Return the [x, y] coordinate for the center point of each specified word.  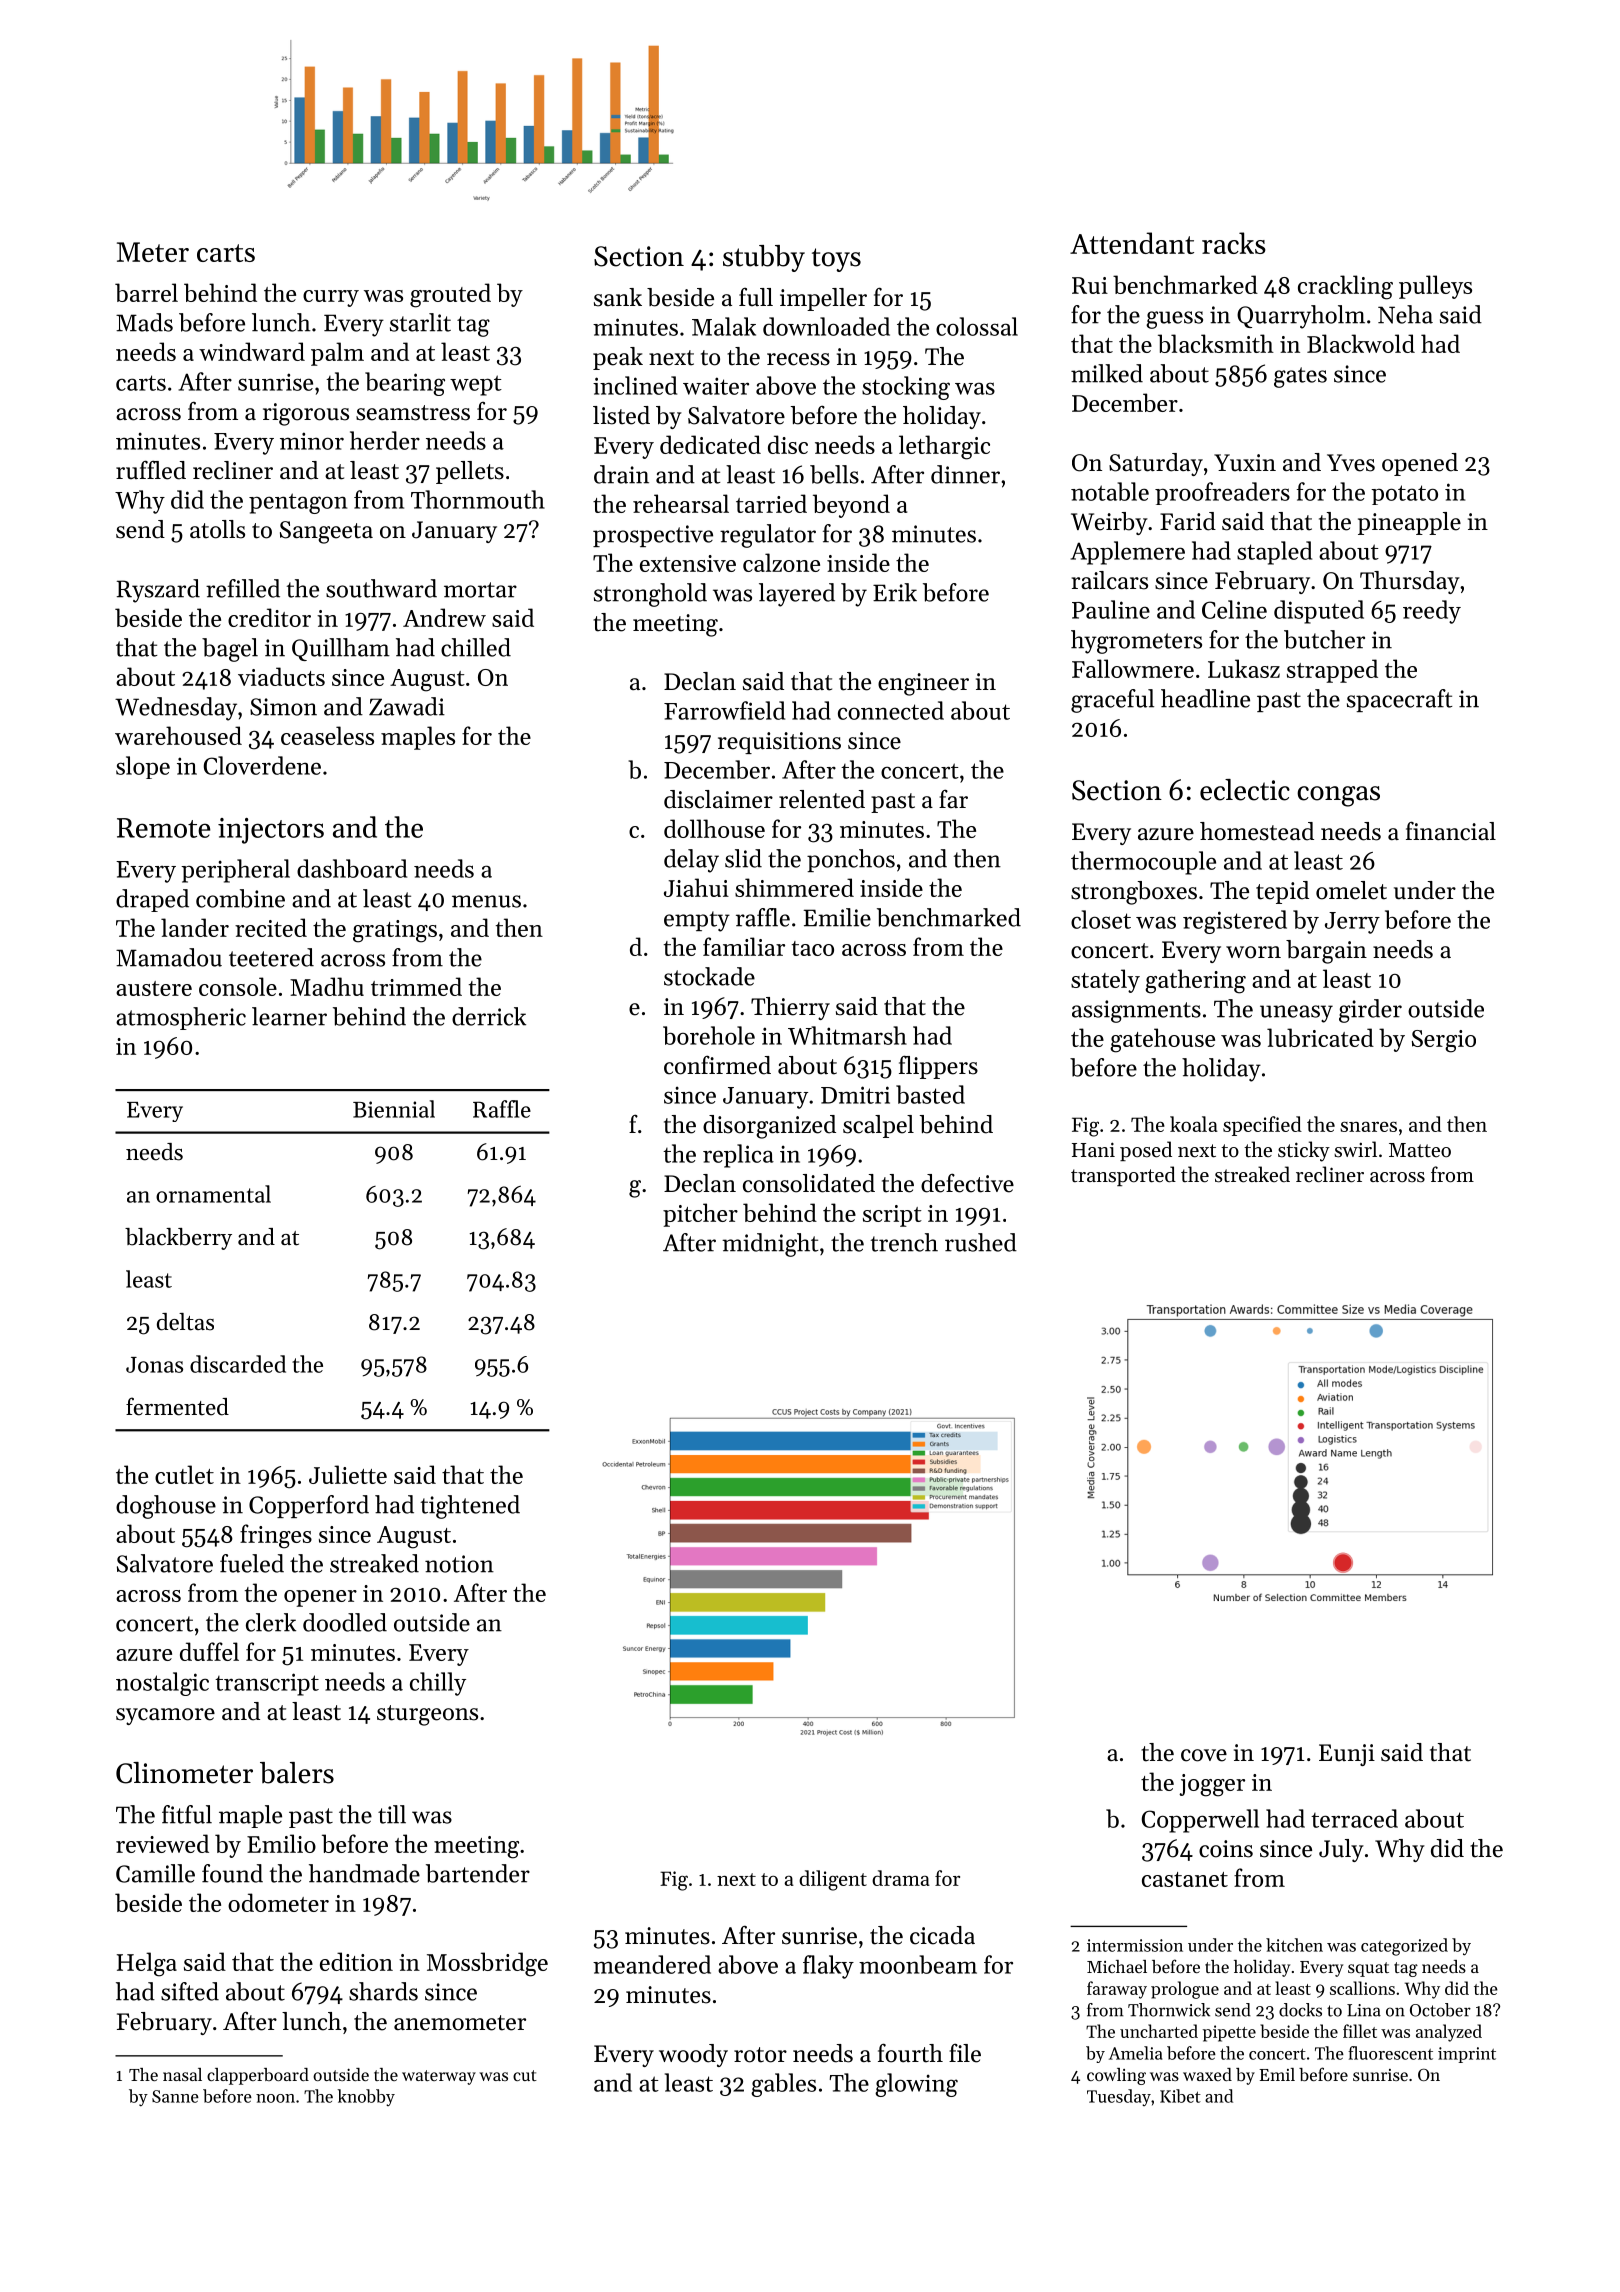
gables [783, 2085]
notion [459, 1564]
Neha [1405, 314]
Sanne [175, 2096]
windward [252, 351]
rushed [981, 1242]
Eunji [1347, 1755]
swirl [1355, 1149]
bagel [230, 650]
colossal [977, 326]
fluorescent [1390, 2053]
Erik [895, 592]
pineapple [1409, 523]
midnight [770, 1245]
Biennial [394, 1109]
